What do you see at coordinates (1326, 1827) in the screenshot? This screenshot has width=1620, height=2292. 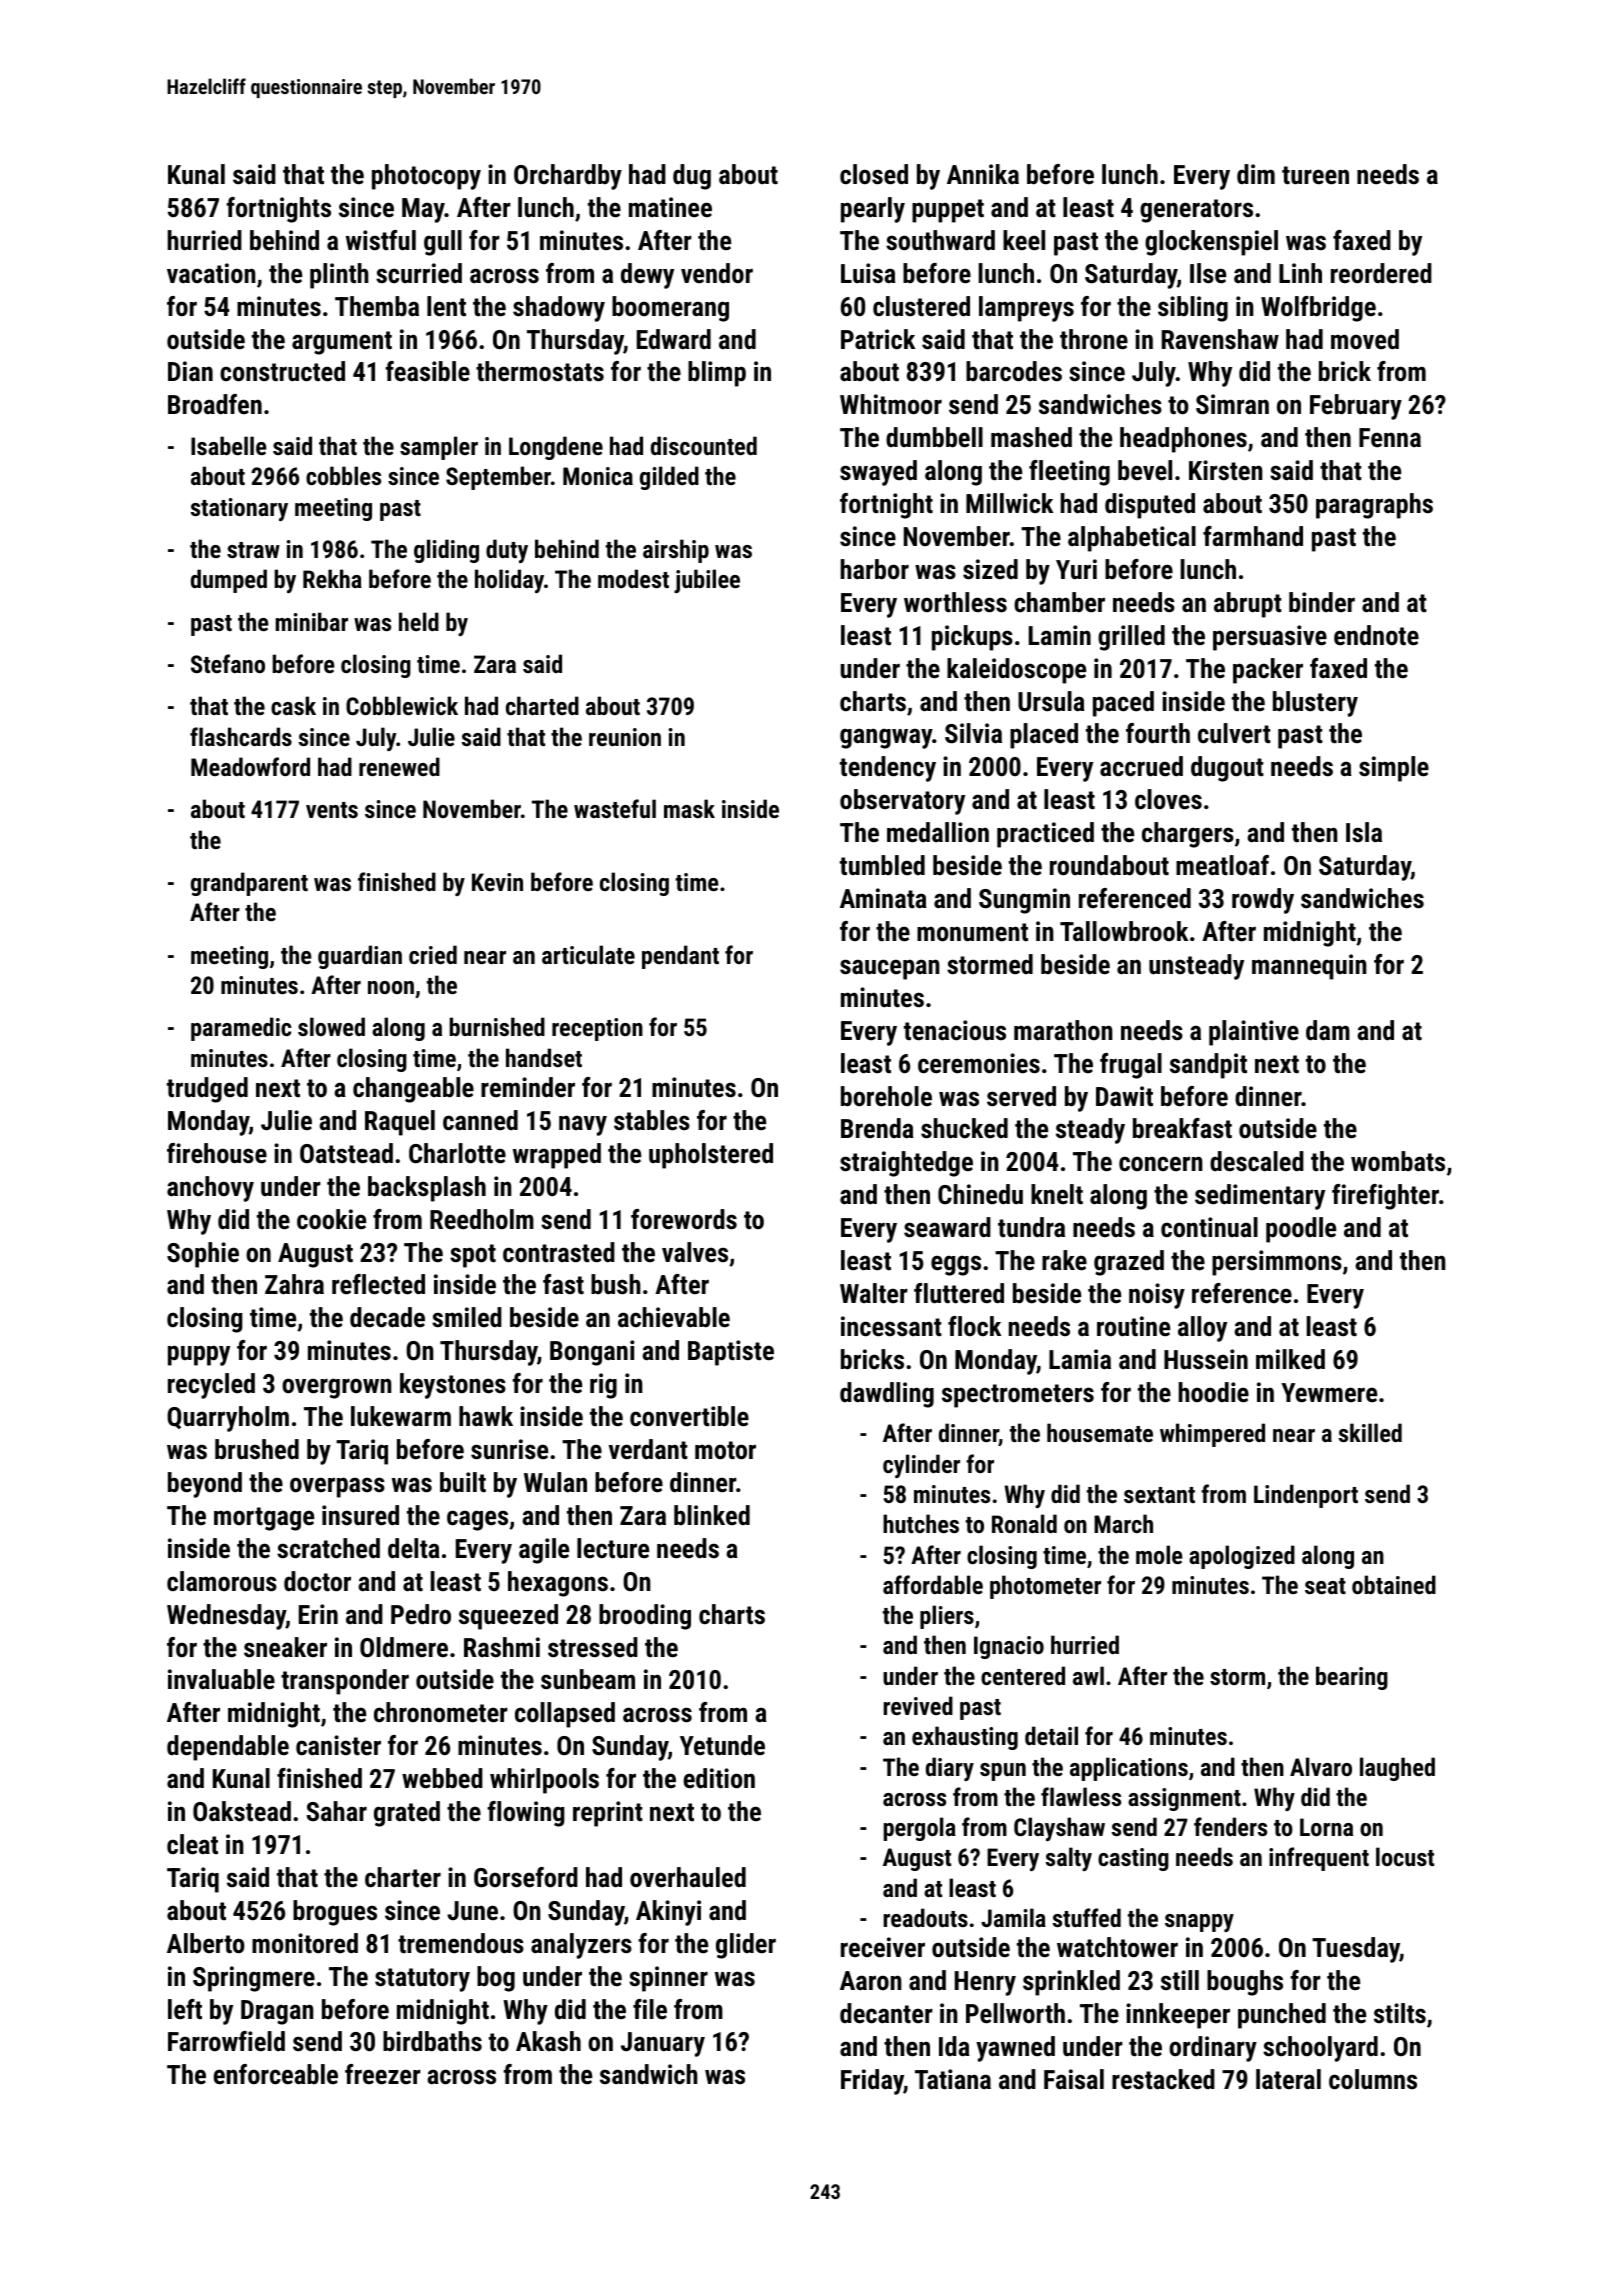 I see `Lorna` at bounding box center [1326, 1827].
